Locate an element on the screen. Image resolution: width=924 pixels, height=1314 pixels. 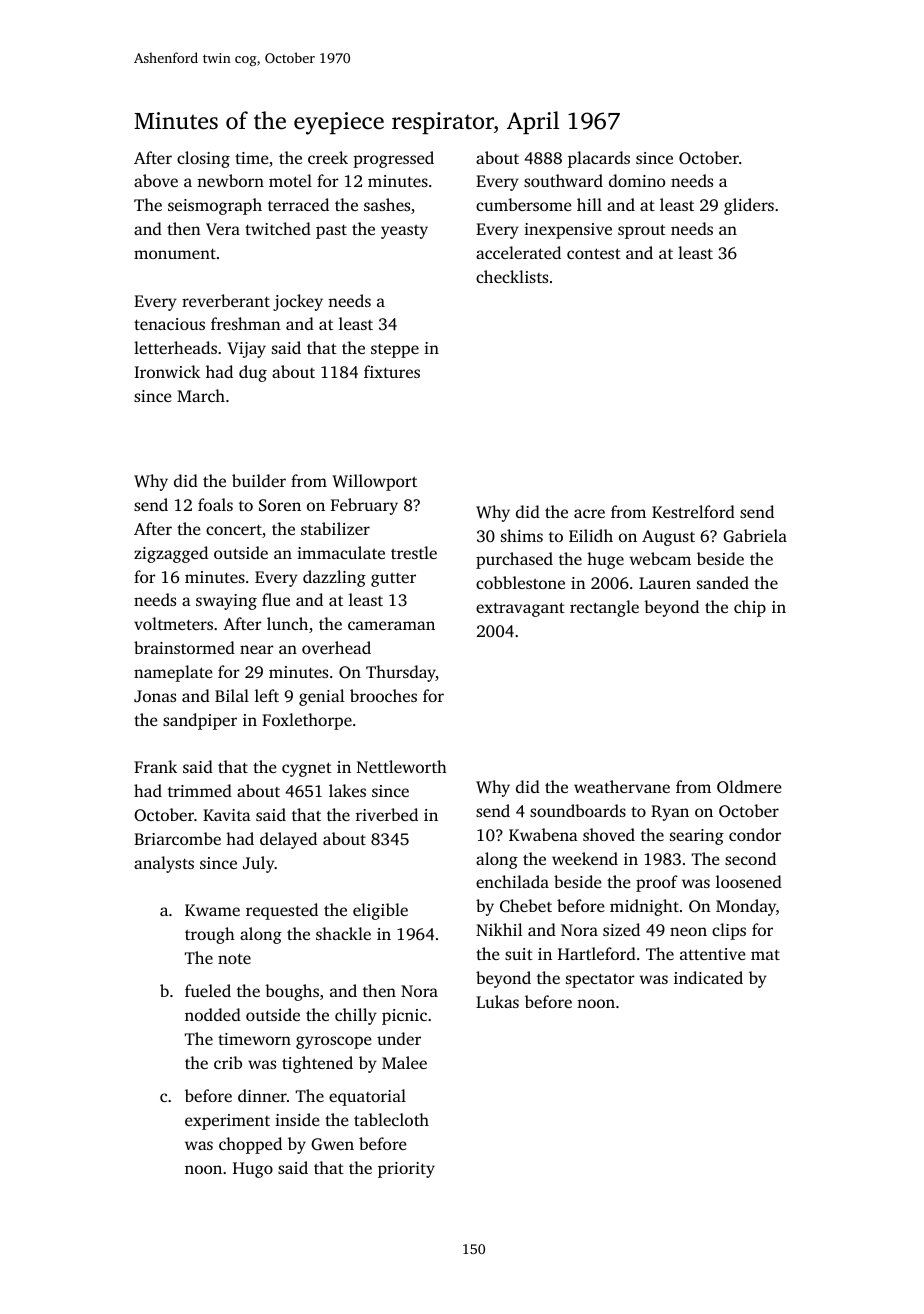
Nettleworth is located at coordinates (402, 766).
